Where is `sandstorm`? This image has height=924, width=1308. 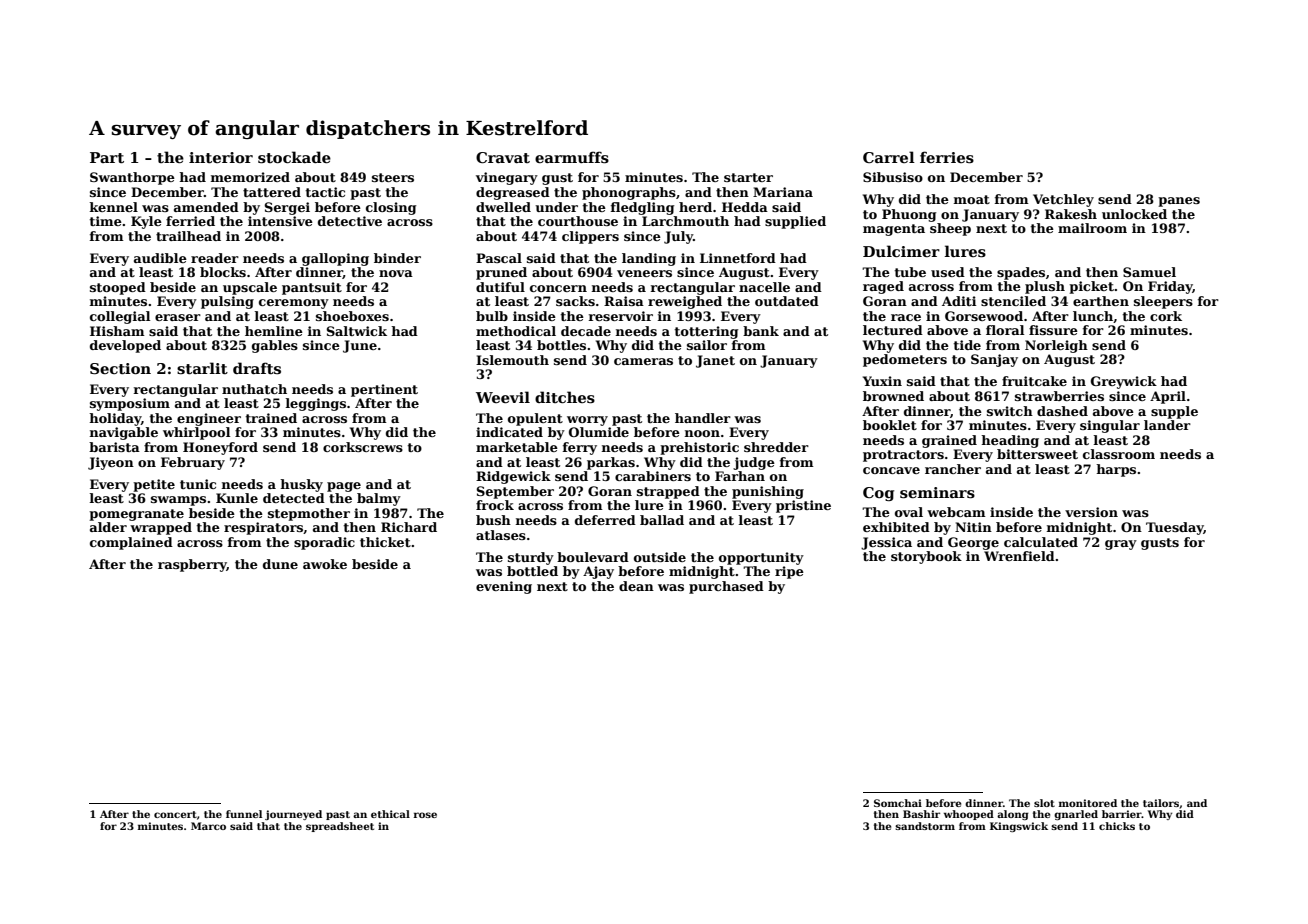
sandstorm is located at coordinates (925, 826).
